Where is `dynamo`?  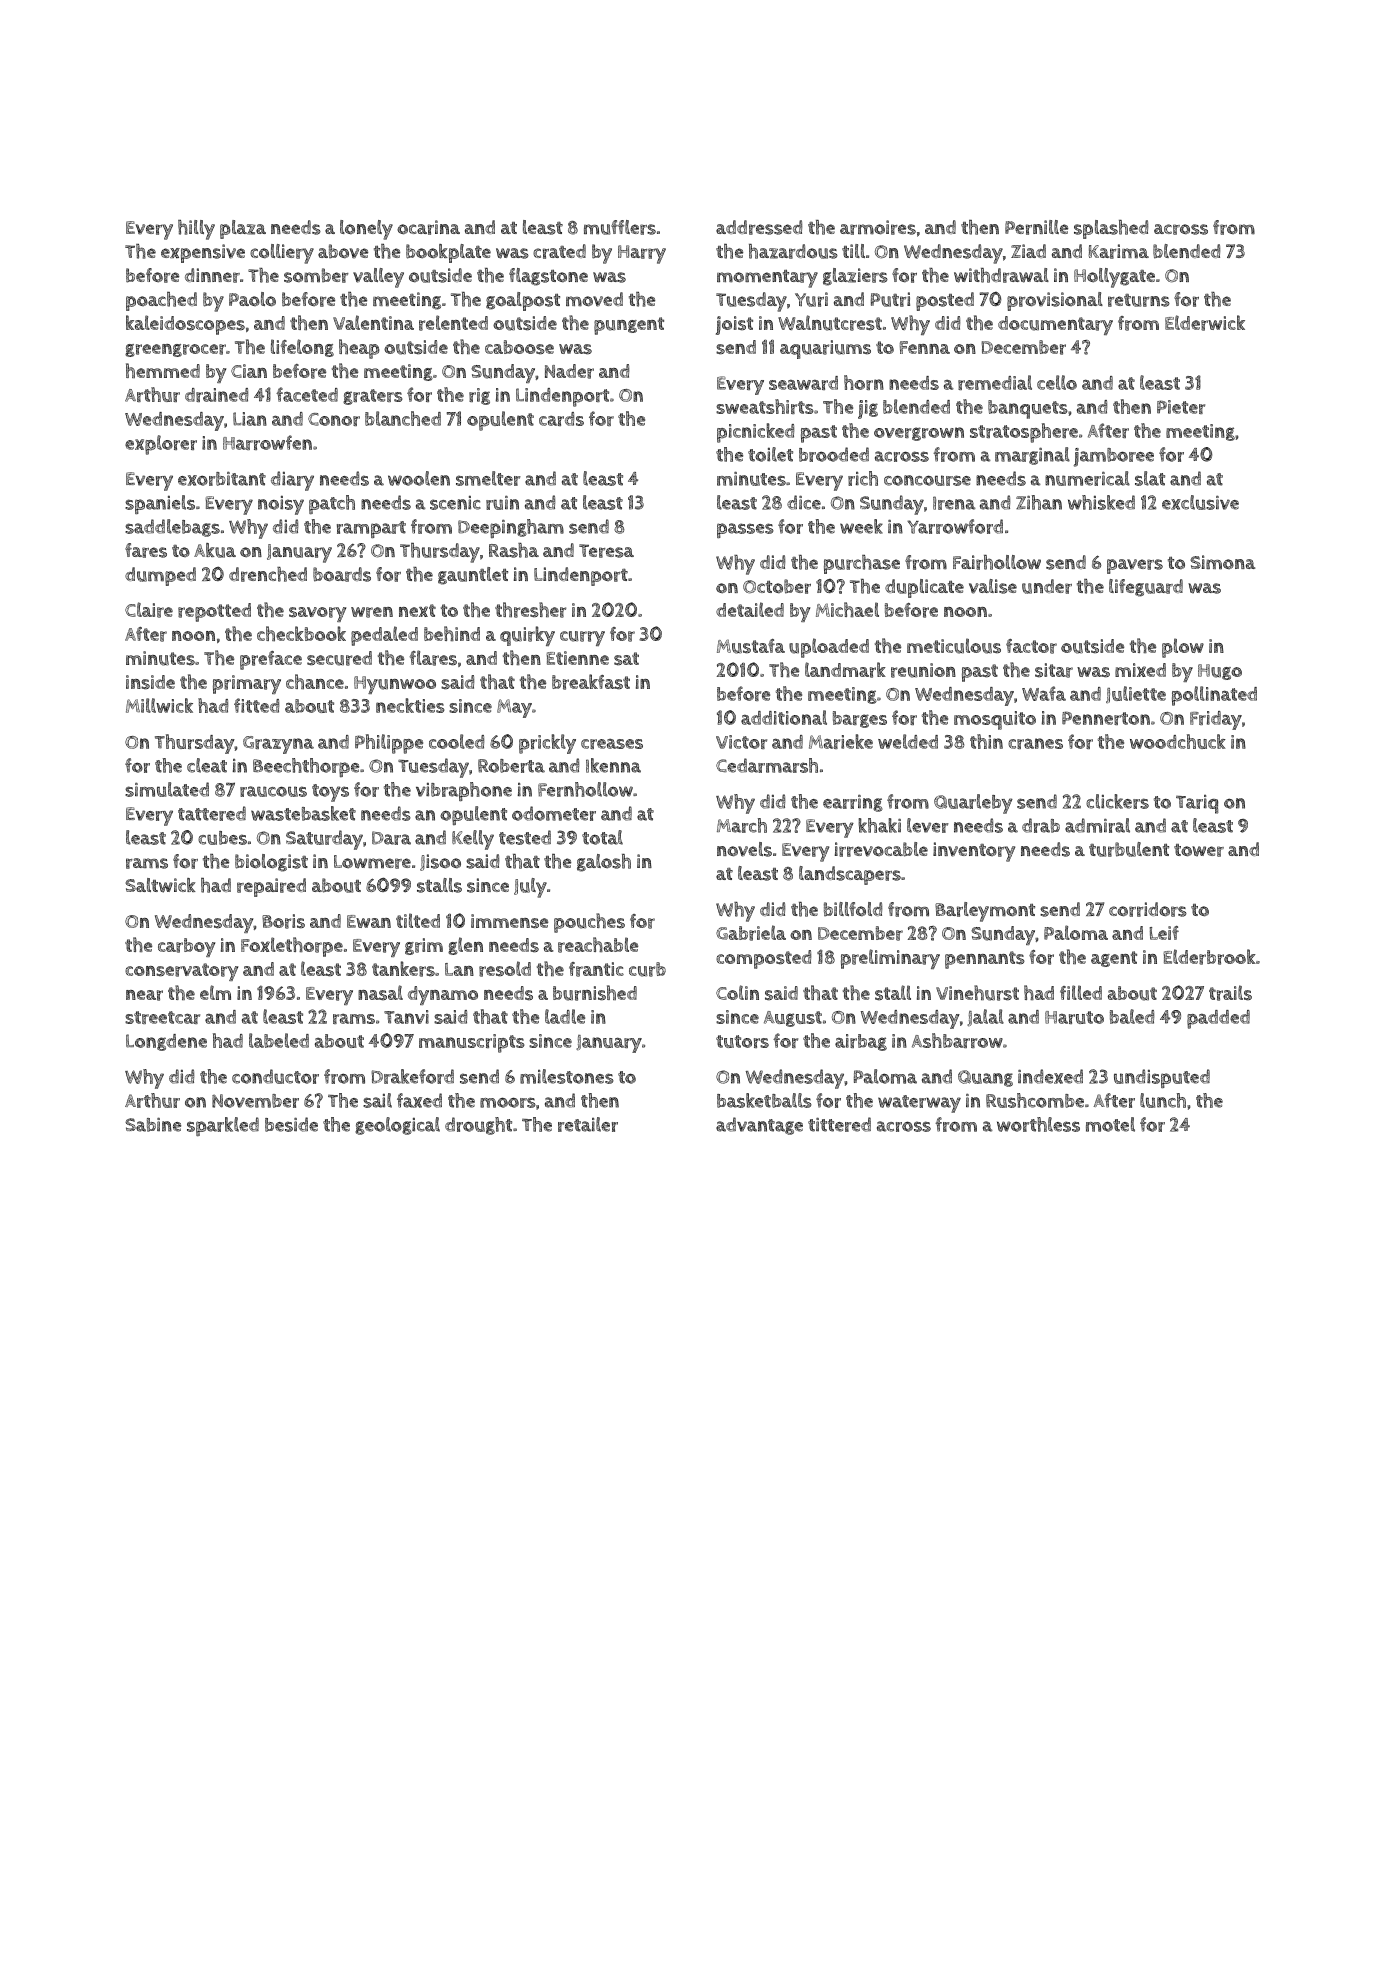 dynamo is located at coordinates (443, 995).
